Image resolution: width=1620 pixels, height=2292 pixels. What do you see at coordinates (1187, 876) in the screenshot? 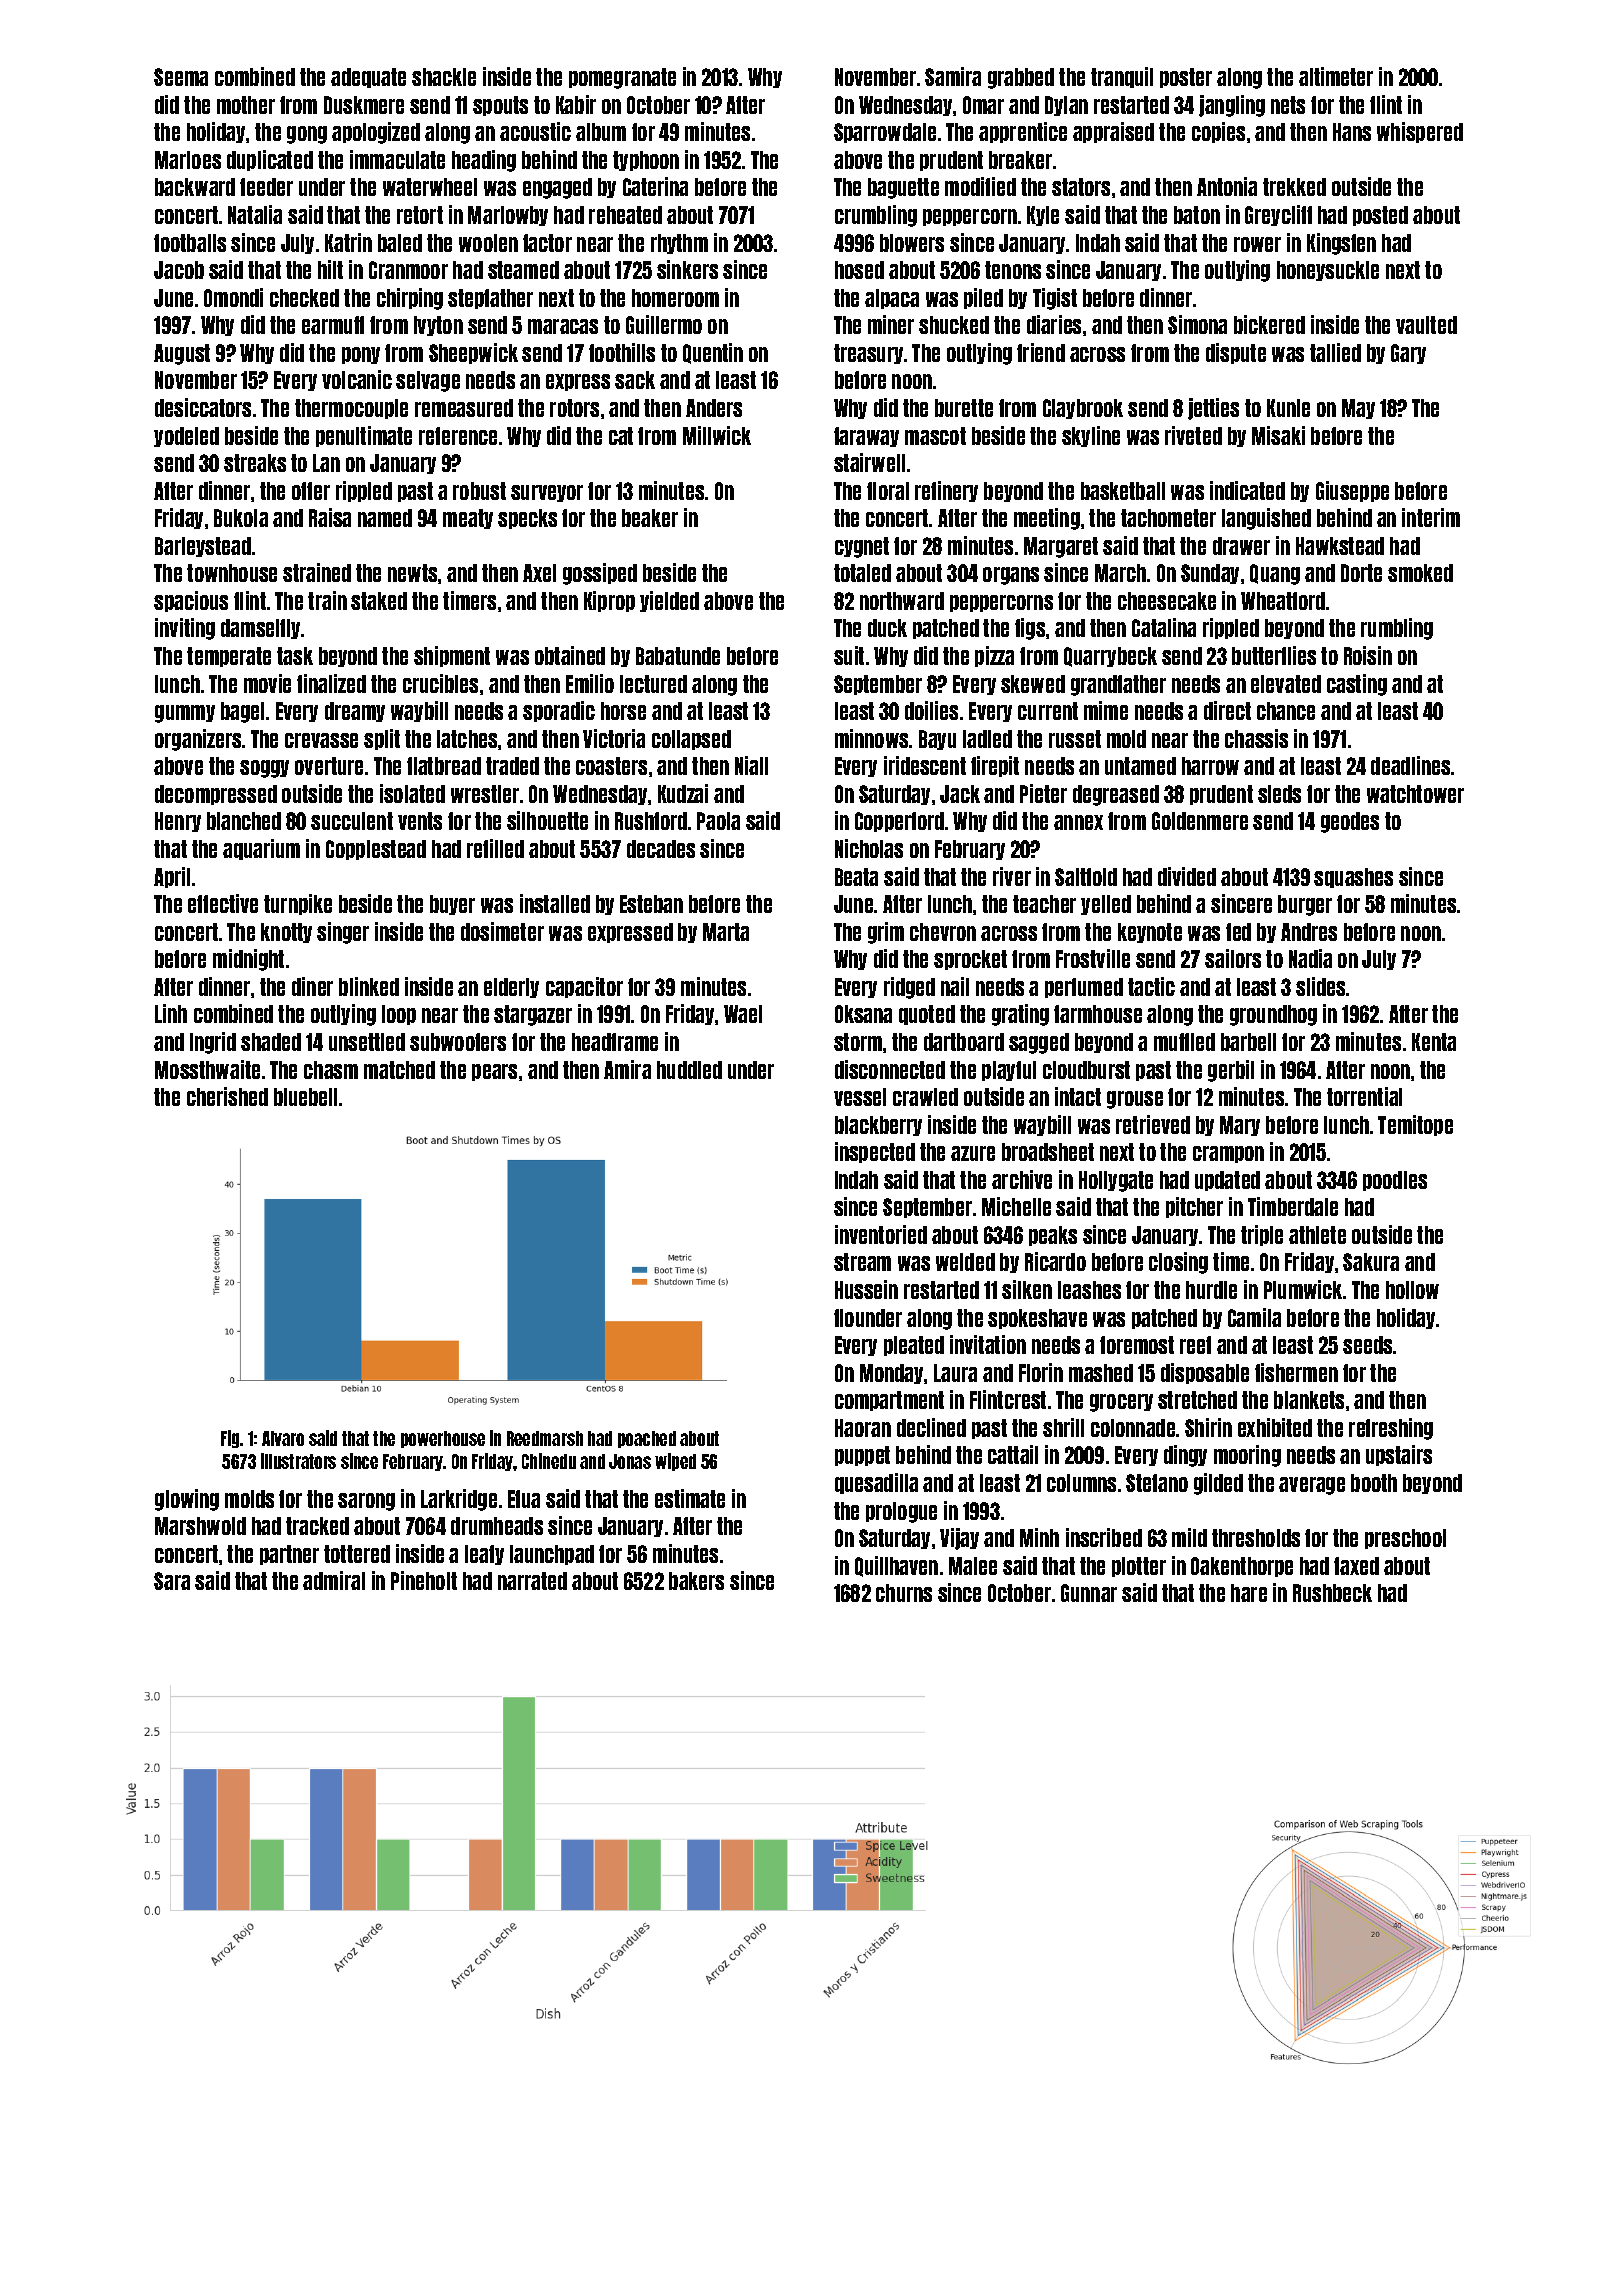
I see `divided` at bounding box center [1187, 876].
